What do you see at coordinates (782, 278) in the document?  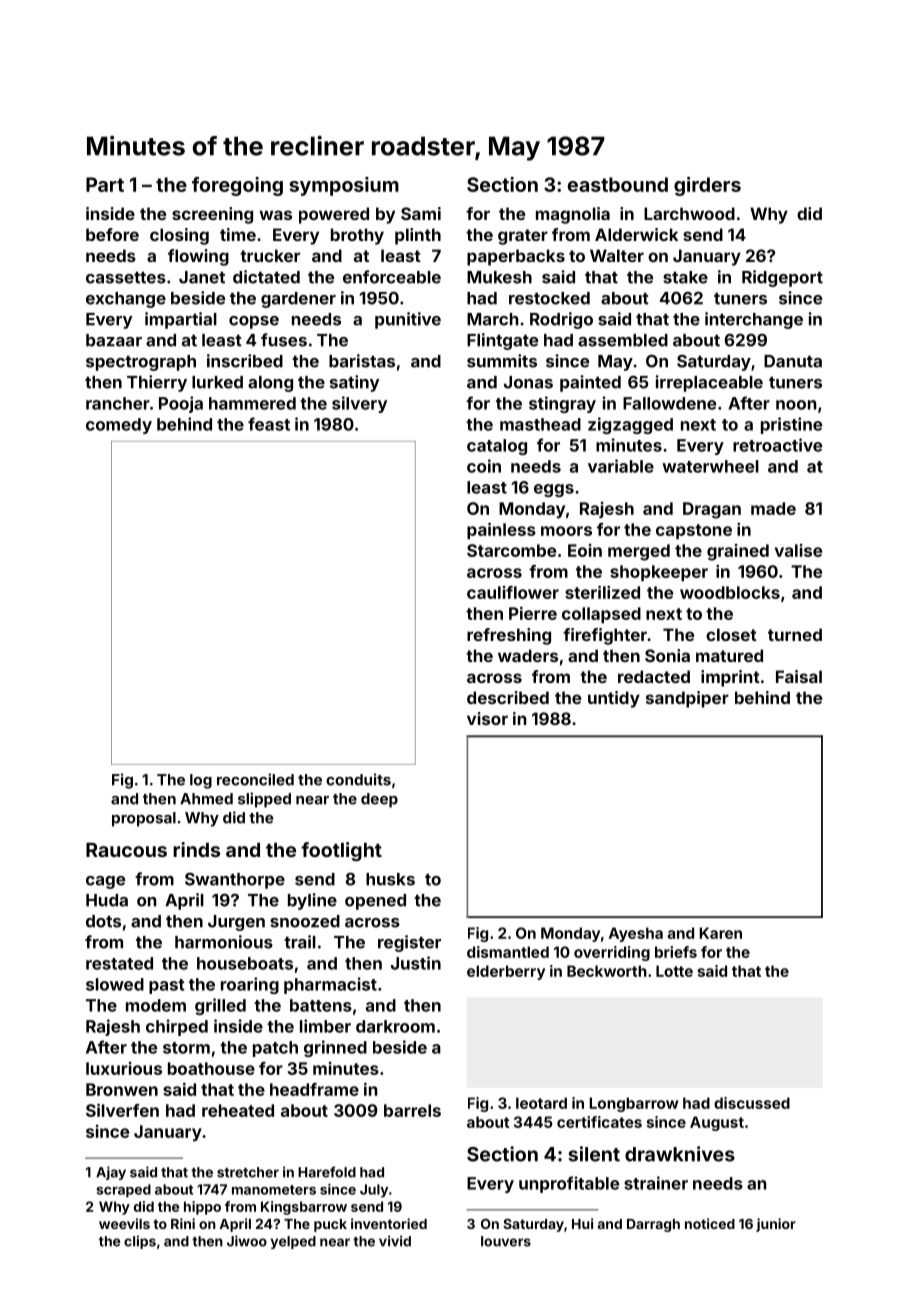 I see `Ridgeport` at bounding box center [782, 278].
